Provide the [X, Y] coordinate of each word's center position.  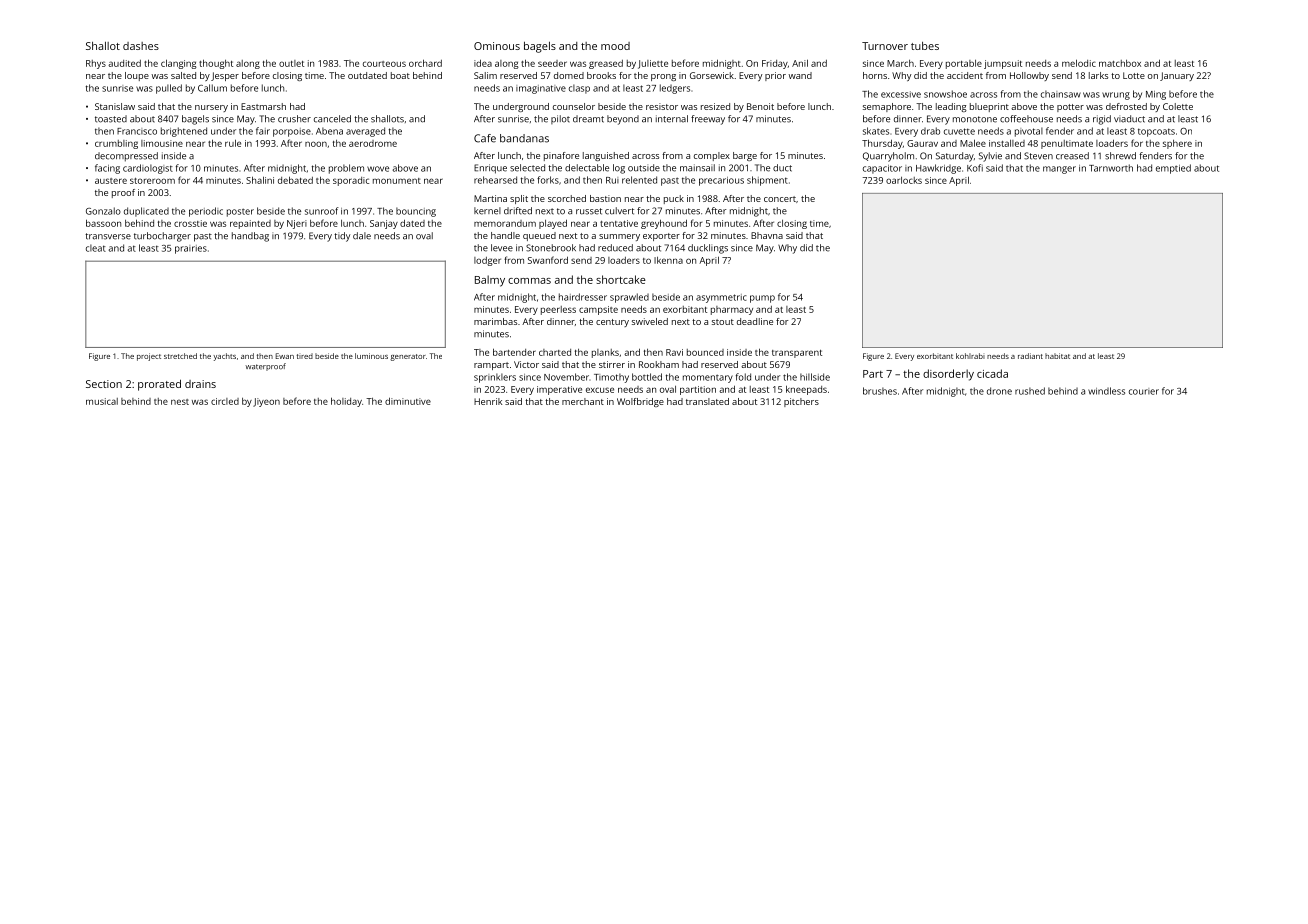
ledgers [675, 89]
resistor [662, 106]
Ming [1156, 95]
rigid [1102, 120]
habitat [1057, 356]
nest [180, 402]
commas [529, 281]
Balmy [490, 281]
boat [400, 75]
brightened [184, 132]
